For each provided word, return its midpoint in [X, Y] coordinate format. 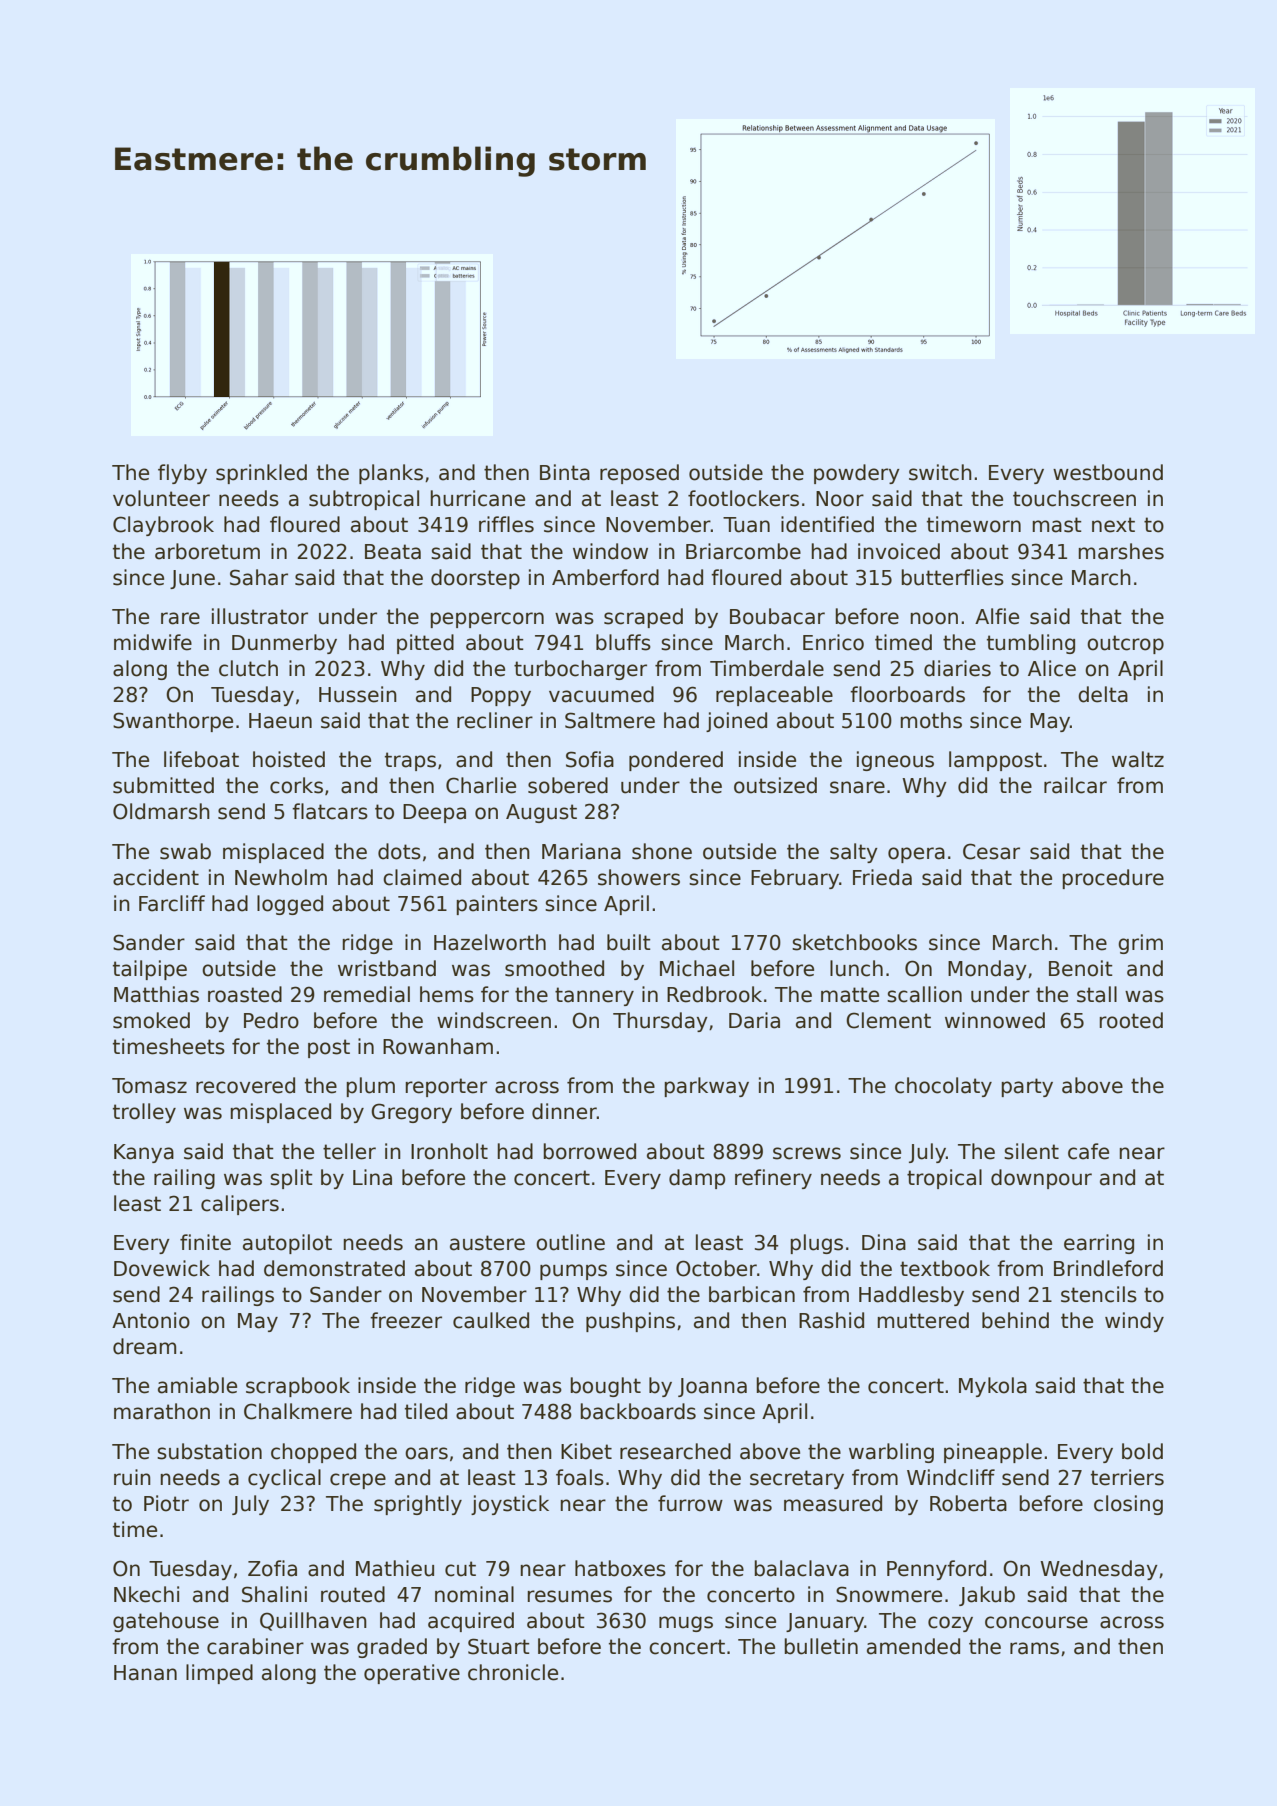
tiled [426, 1411]
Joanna [712, 1387]
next [1113, 525]
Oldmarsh [161, 811]
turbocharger [580, 670]
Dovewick [162, 1268]
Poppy [501, 696]
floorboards [907, 694]
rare [180, 618]
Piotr [166, 1503]
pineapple [993, 1453]
